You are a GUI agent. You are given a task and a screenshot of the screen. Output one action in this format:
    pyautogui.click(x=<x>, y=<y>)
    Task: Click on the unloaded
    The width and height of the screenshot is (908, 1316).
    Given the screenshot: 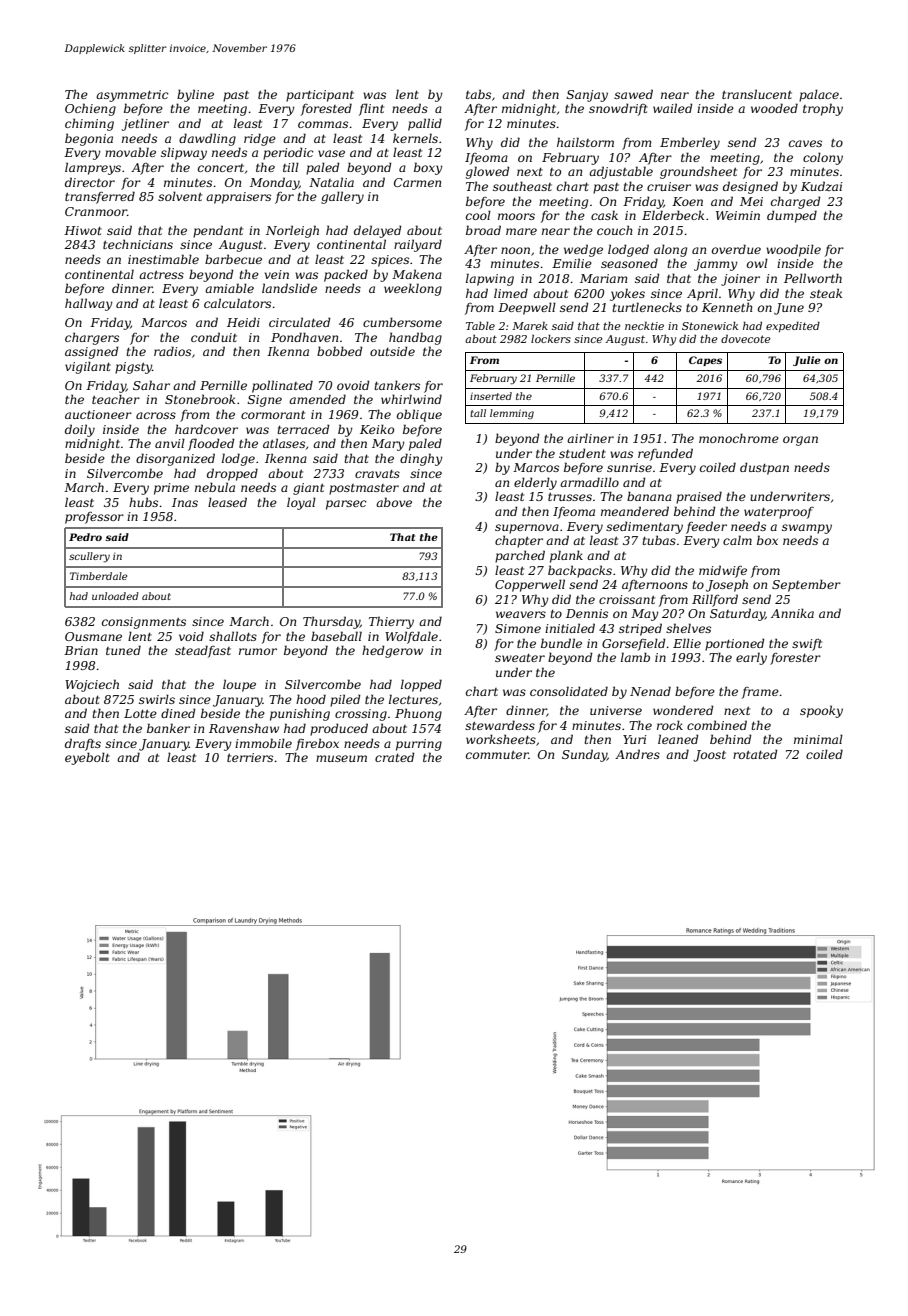 What is the action you would take?
    pyautogui.click(x=115, y=596)
